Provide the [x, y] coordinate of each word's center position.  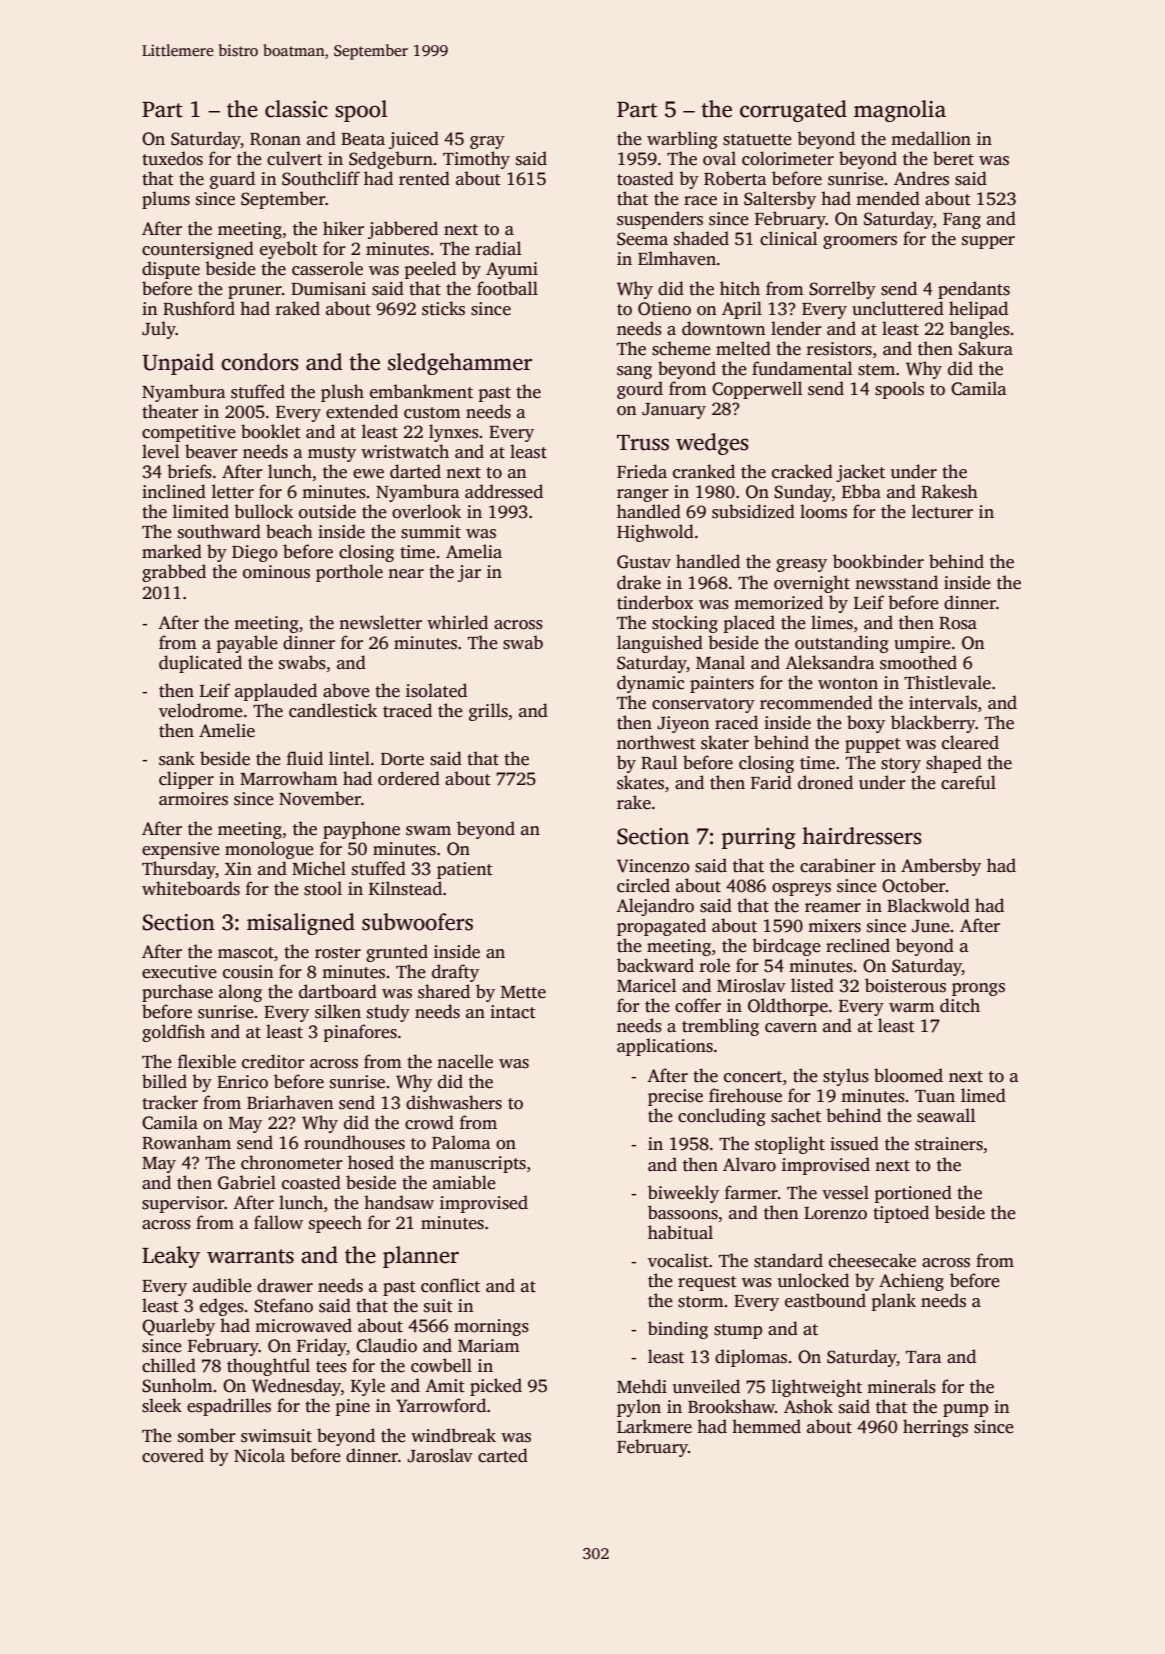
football [507, 288]
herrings [935, 1428]
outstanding [842, 644]
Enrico [242, 1082]
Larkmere [654, 1426]
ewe [368, 474]
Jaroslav [440, 1455]
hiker [343, 228]
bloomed [908, 1075]
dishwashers [454, 1102]
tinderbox [655, 602]
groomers [860, 242]
